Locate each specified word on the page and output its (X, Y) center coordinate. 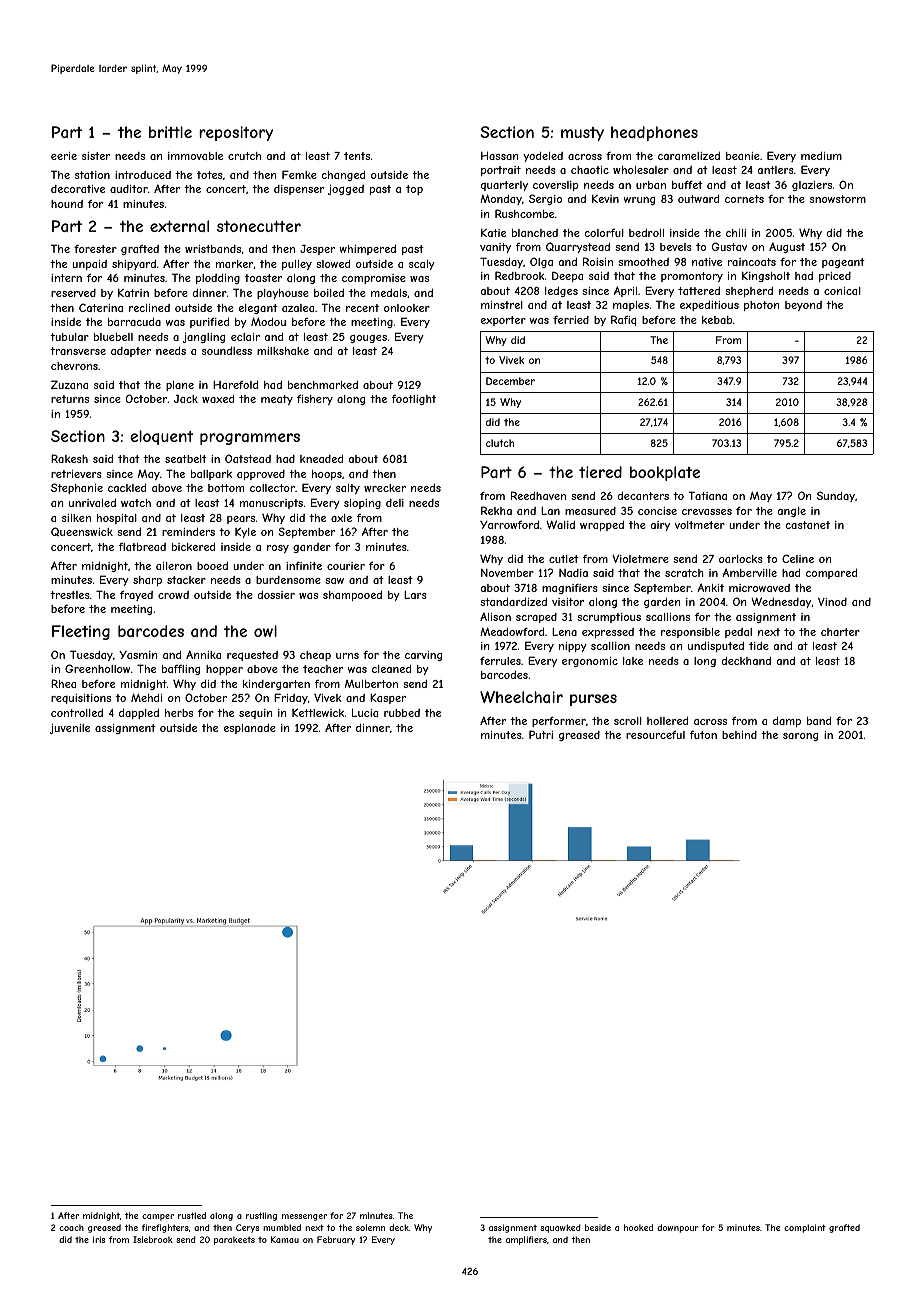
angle (792, 512)
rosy (278, 549)
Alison (495, 616)
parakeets (234, 1240)
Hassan (499, 155)
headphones (654, 133)
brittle (170, 132)
